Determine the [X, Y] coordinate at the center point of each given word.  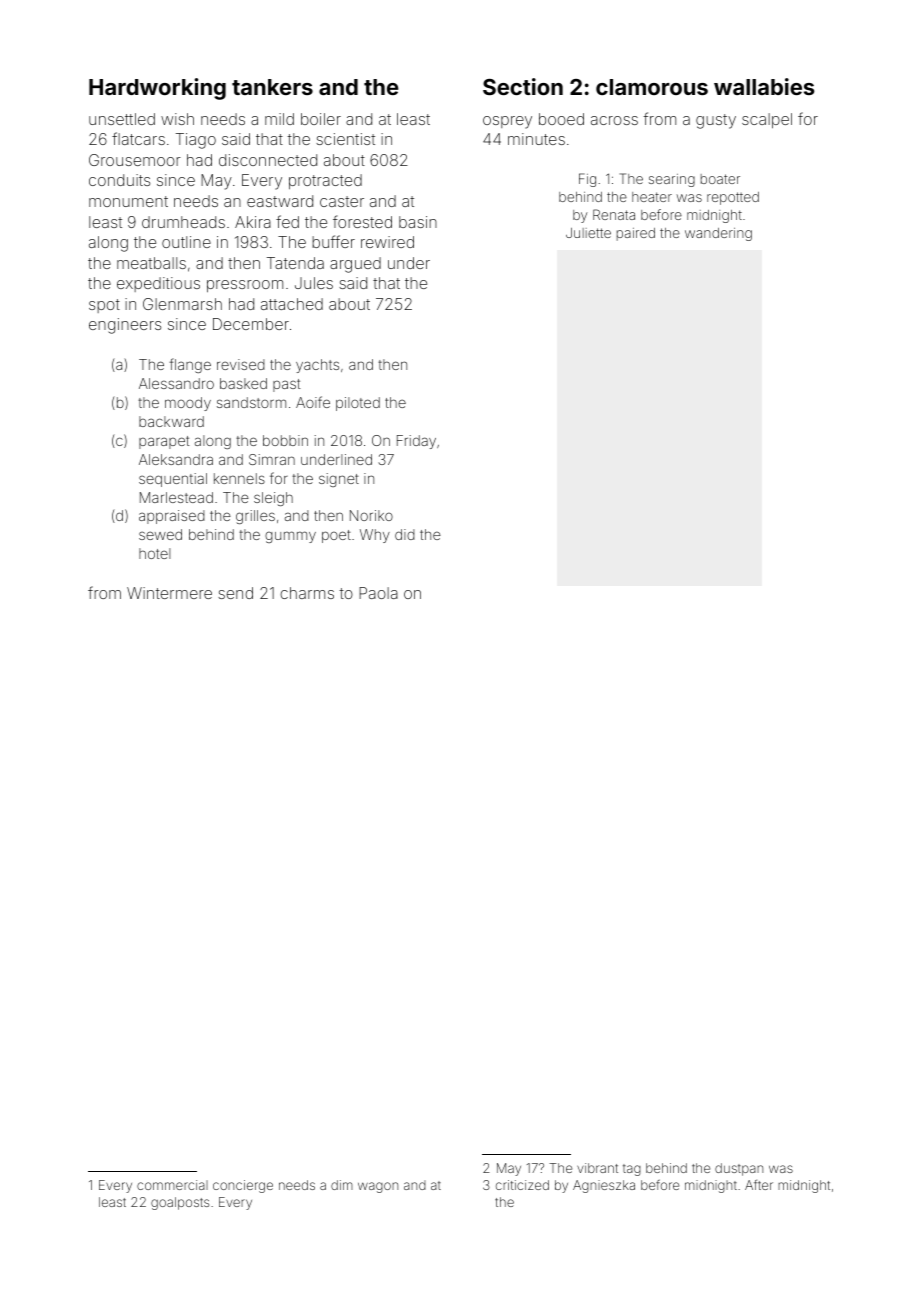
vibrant [597, 1168]
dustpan [739, 1169]
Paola [378, 593]
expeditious [158, 284]
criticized [522, 1185]
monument [128, 201]
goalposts [180, 1203]
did [405, 534]
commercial [172, 1185]
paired [636, 234]
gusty [716, 121]
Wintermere [169, 593]
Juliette [588, 233]
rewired [387, 242]
